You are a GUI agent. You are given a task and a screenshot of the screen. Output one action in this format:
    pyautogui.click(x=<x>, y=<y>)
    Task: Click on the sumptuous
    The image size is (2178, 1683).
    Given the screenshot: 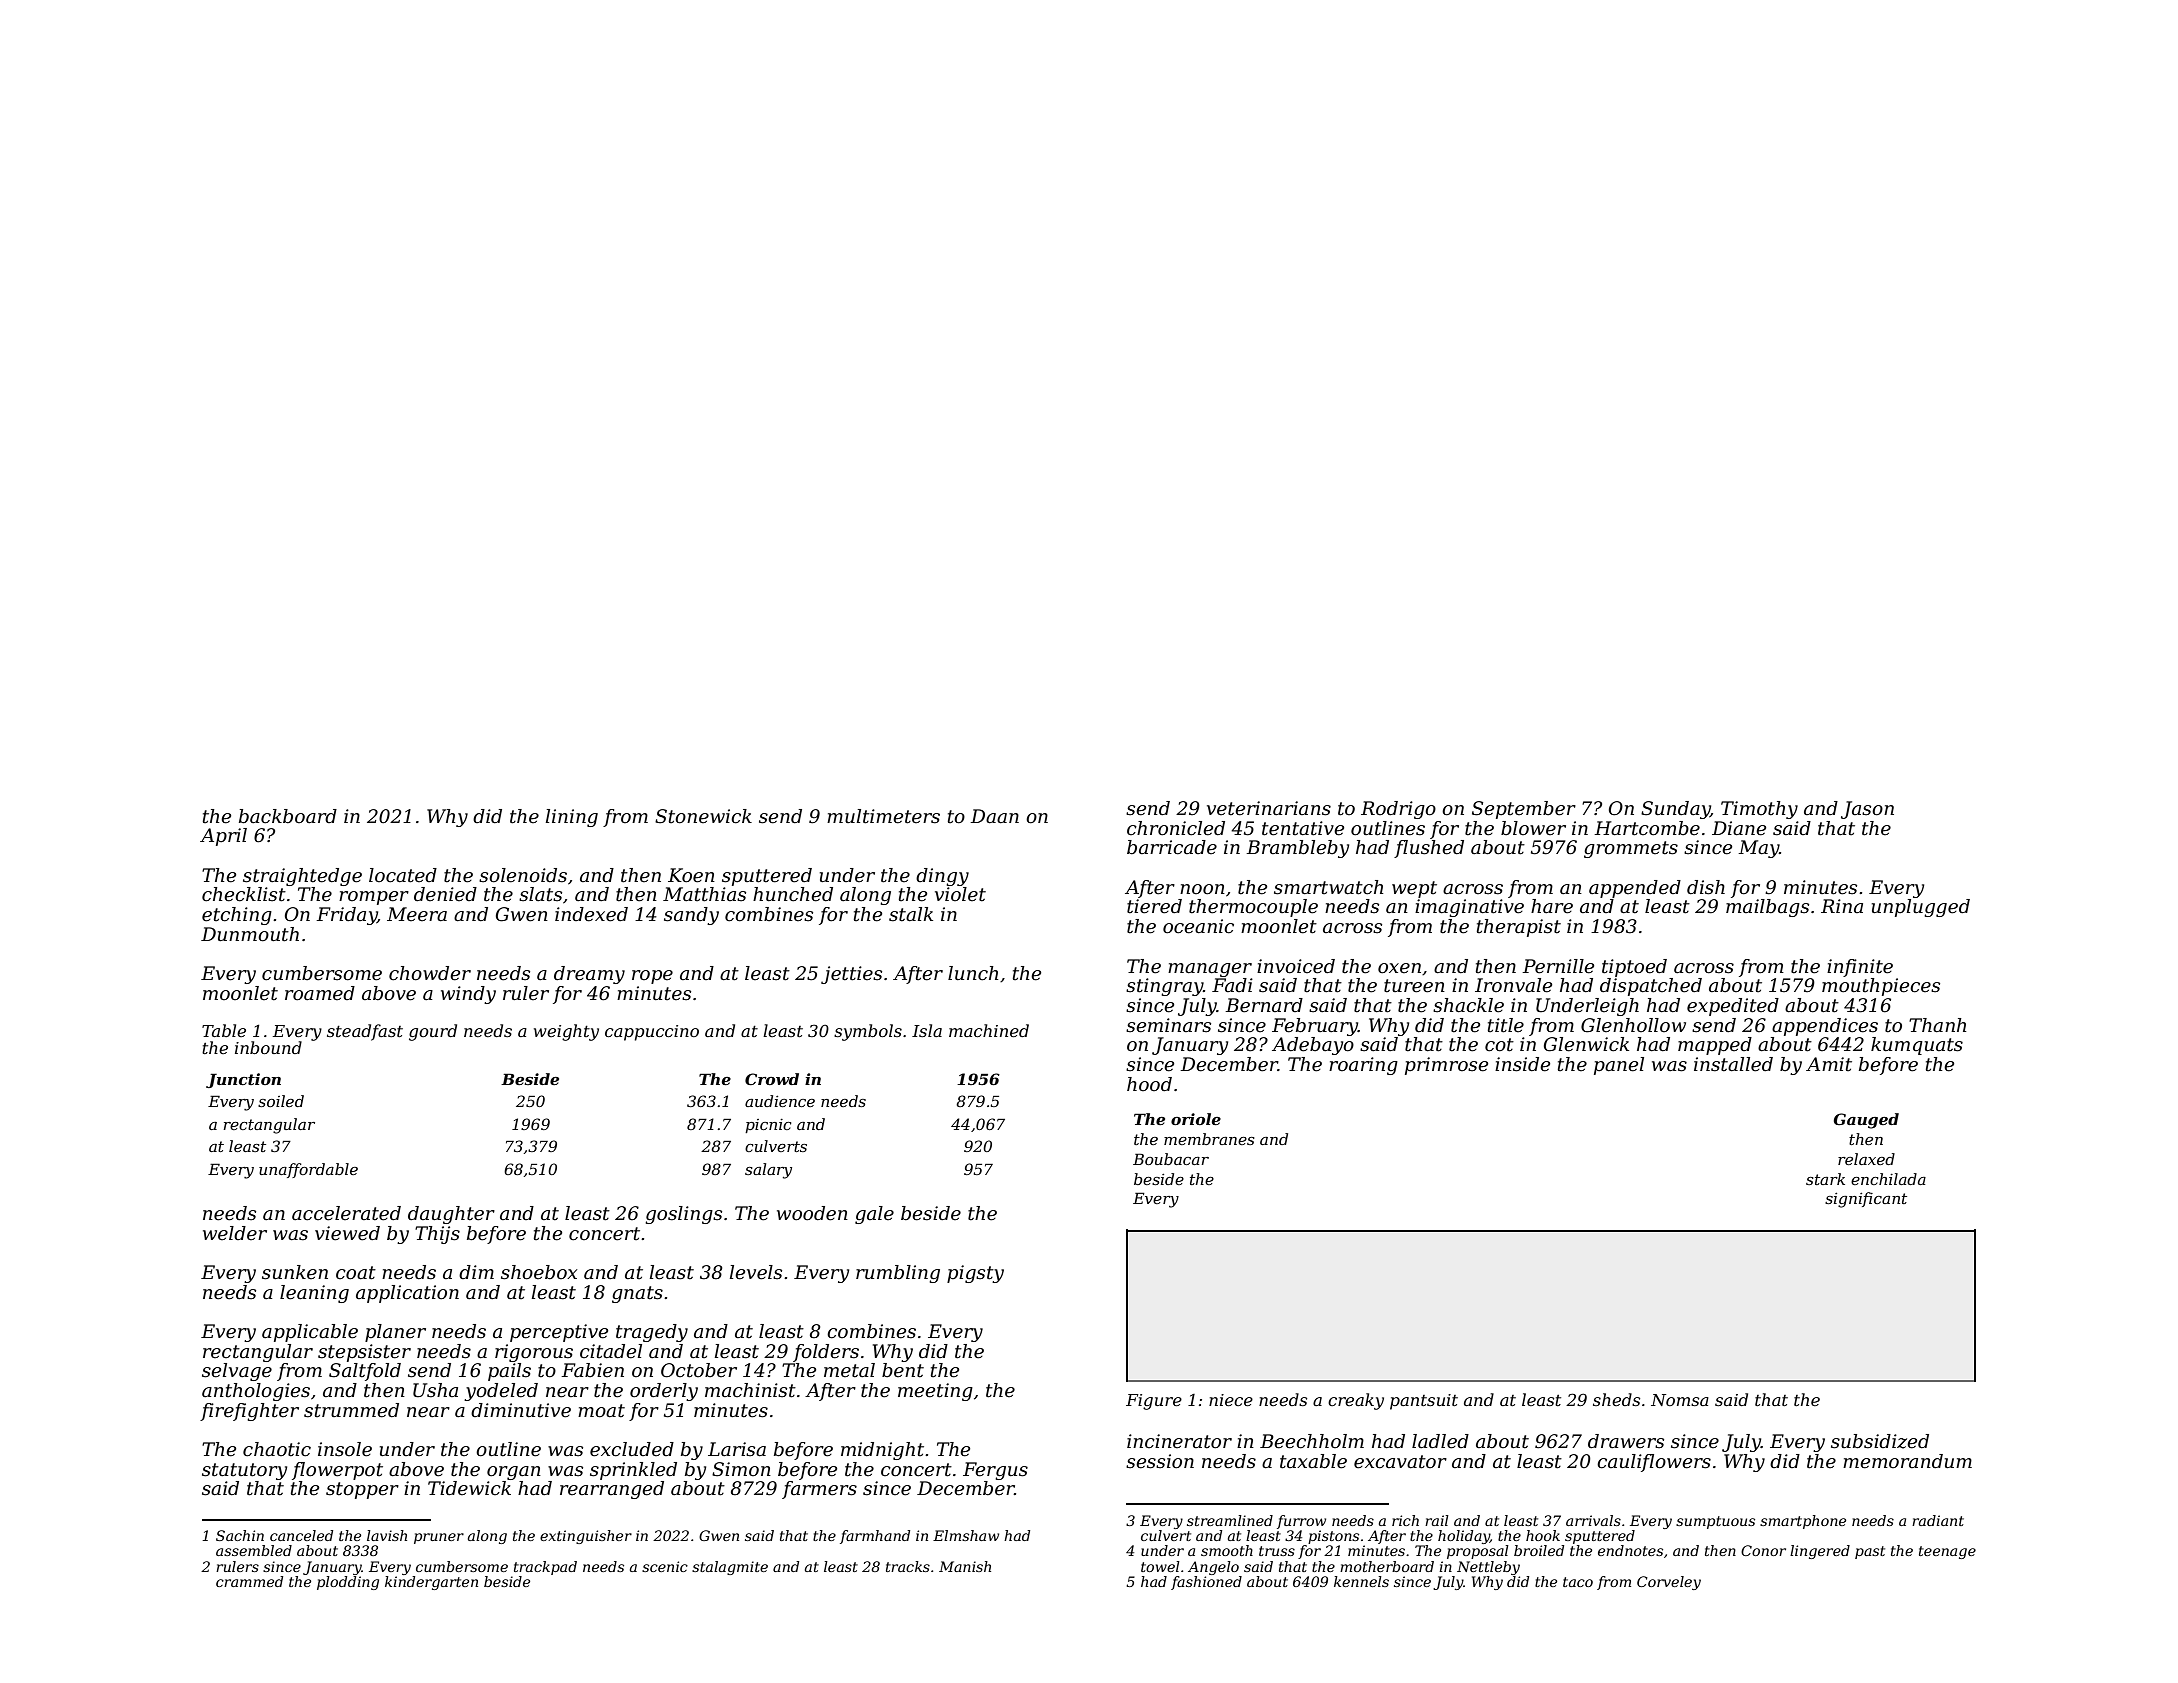 What is the action you would take?
    pyautogui.click(x=1715, y=1522)
